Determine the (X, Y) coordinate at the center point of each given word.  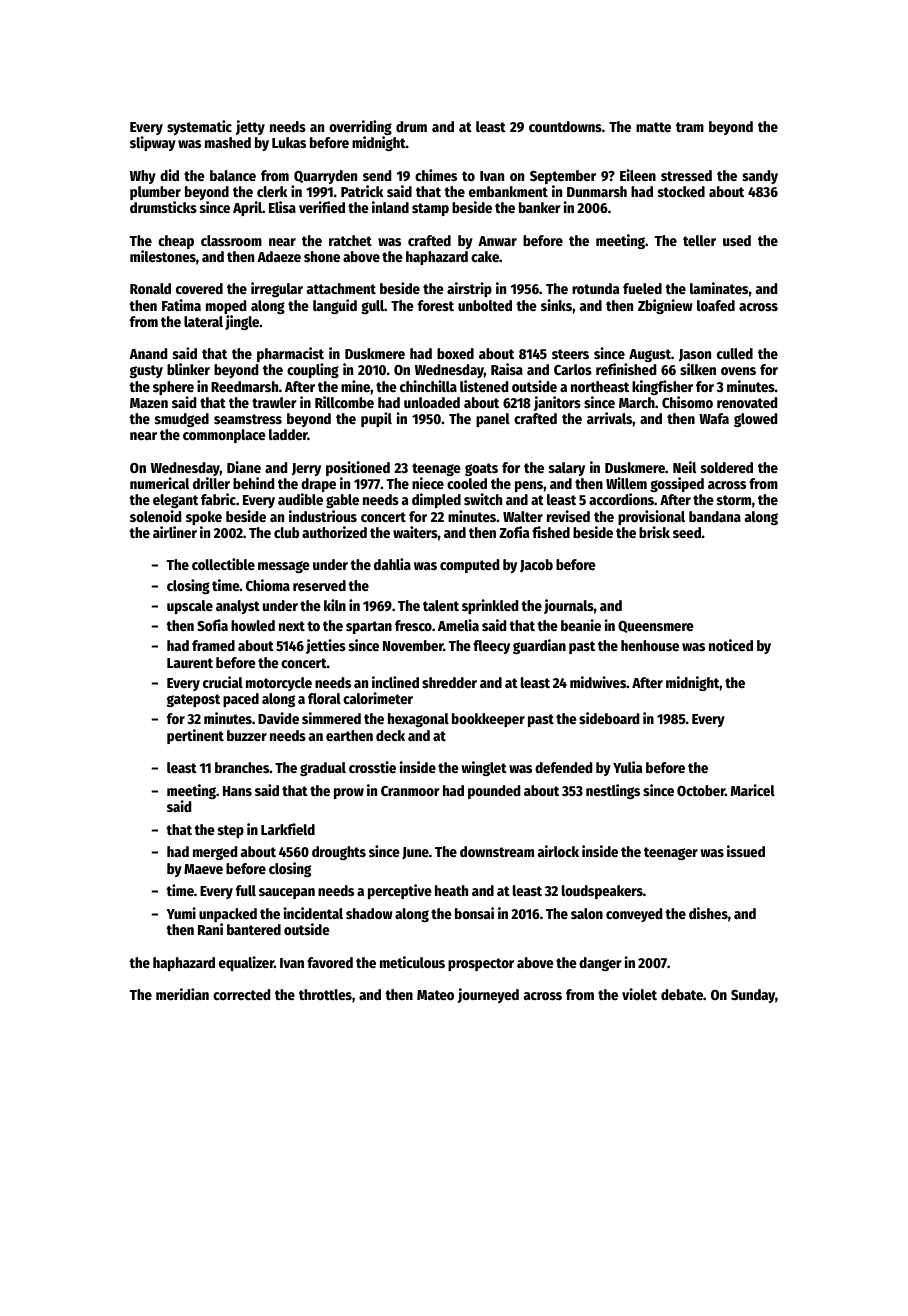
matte (653, 127)
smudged (182, 420)
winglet (484, 768)
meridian (182, 994)
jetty (250, 127)
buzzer (247, 735)
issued (746, 851)
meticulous (412, 962)
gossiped (677, 484)
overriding (360, 127)
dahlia (392, 564)
